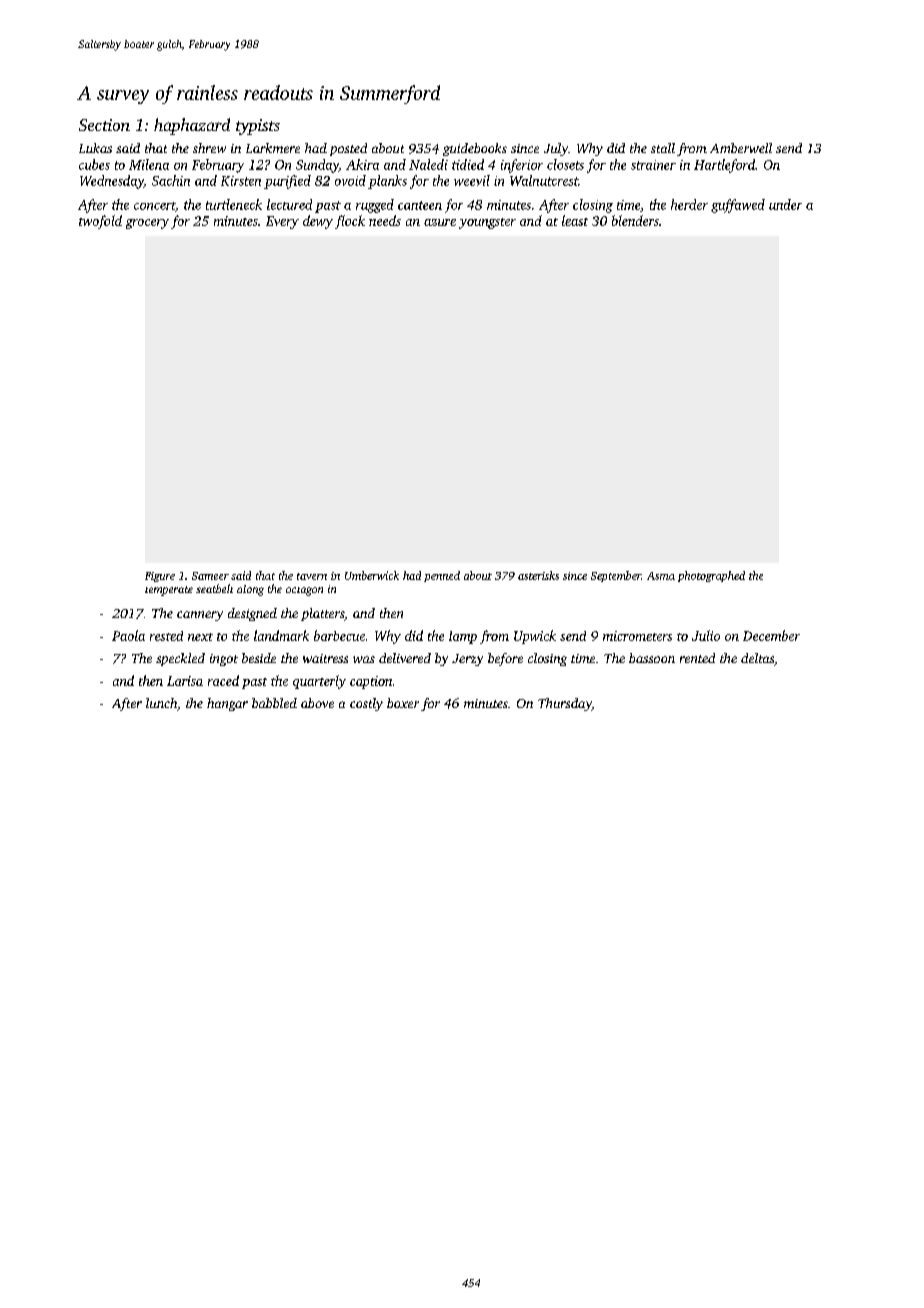 This document has width=924, height=1308. What do you see at coordinates (556, 149) in the document?
I see `July` at bounding box center [556, 149].
